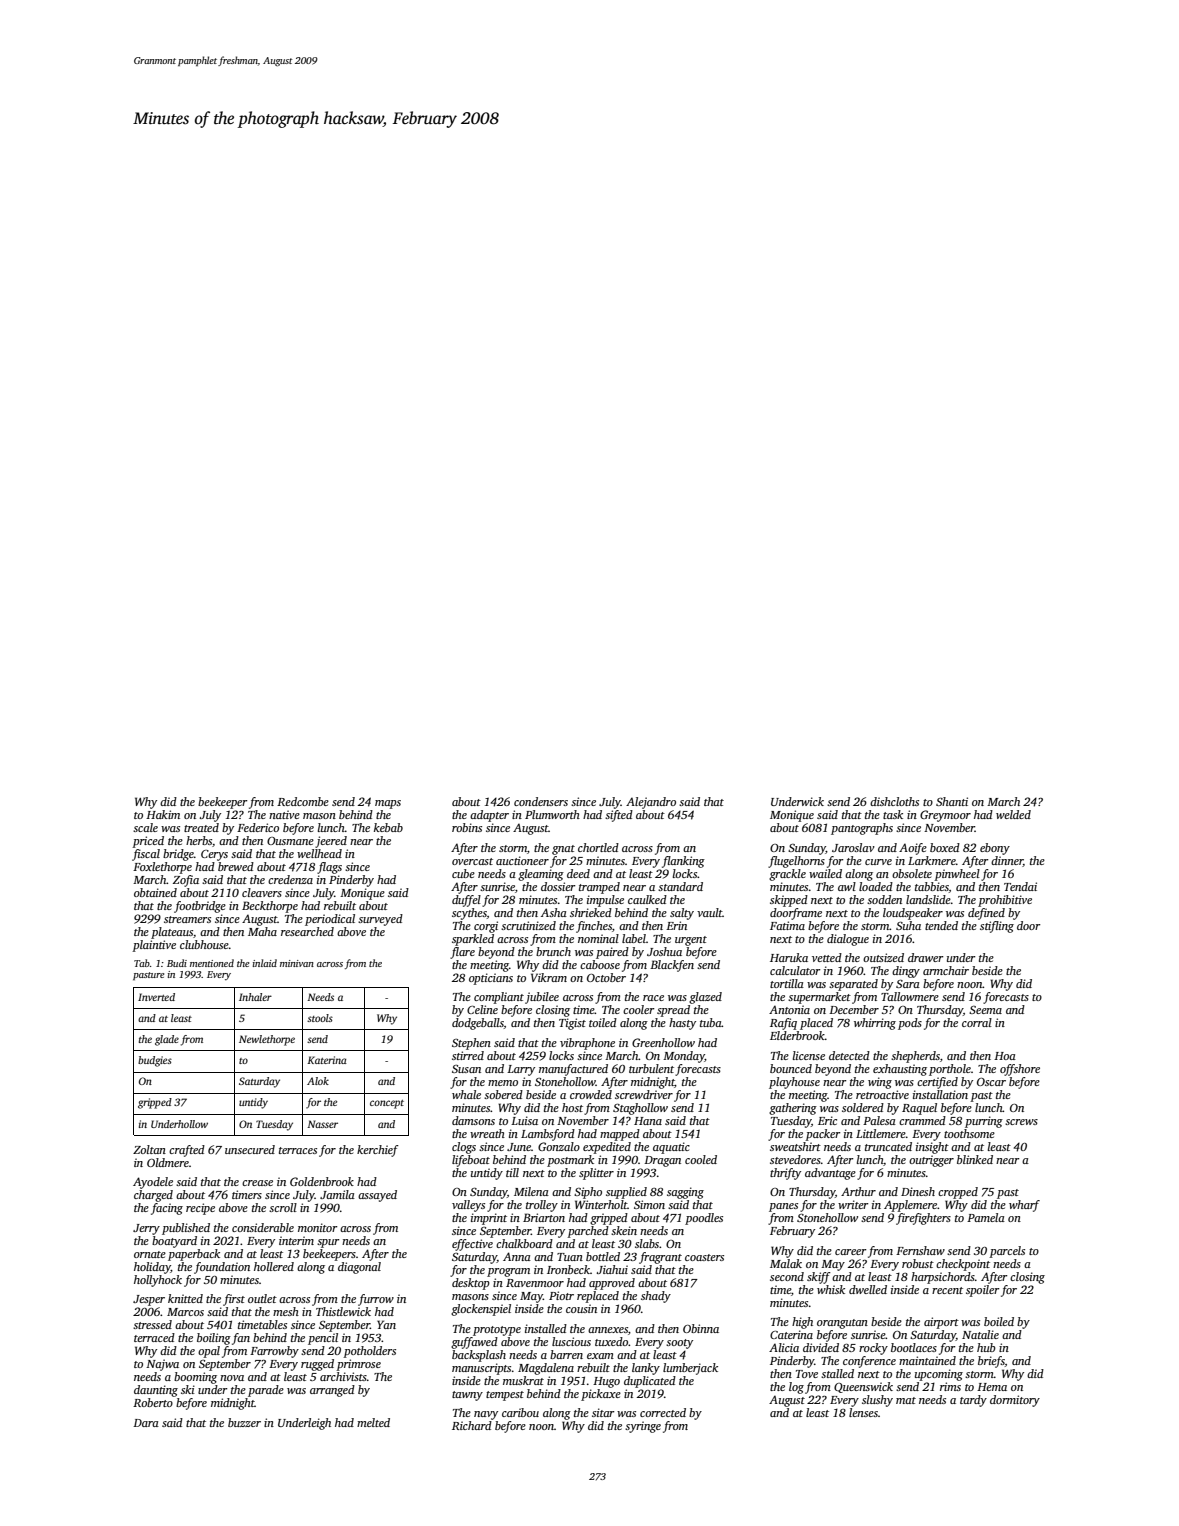 This page has width=1179, height=1526. What do you see at coordinates (388, 804) in the page?
I see `maps` at bounding box center [388, 804].
